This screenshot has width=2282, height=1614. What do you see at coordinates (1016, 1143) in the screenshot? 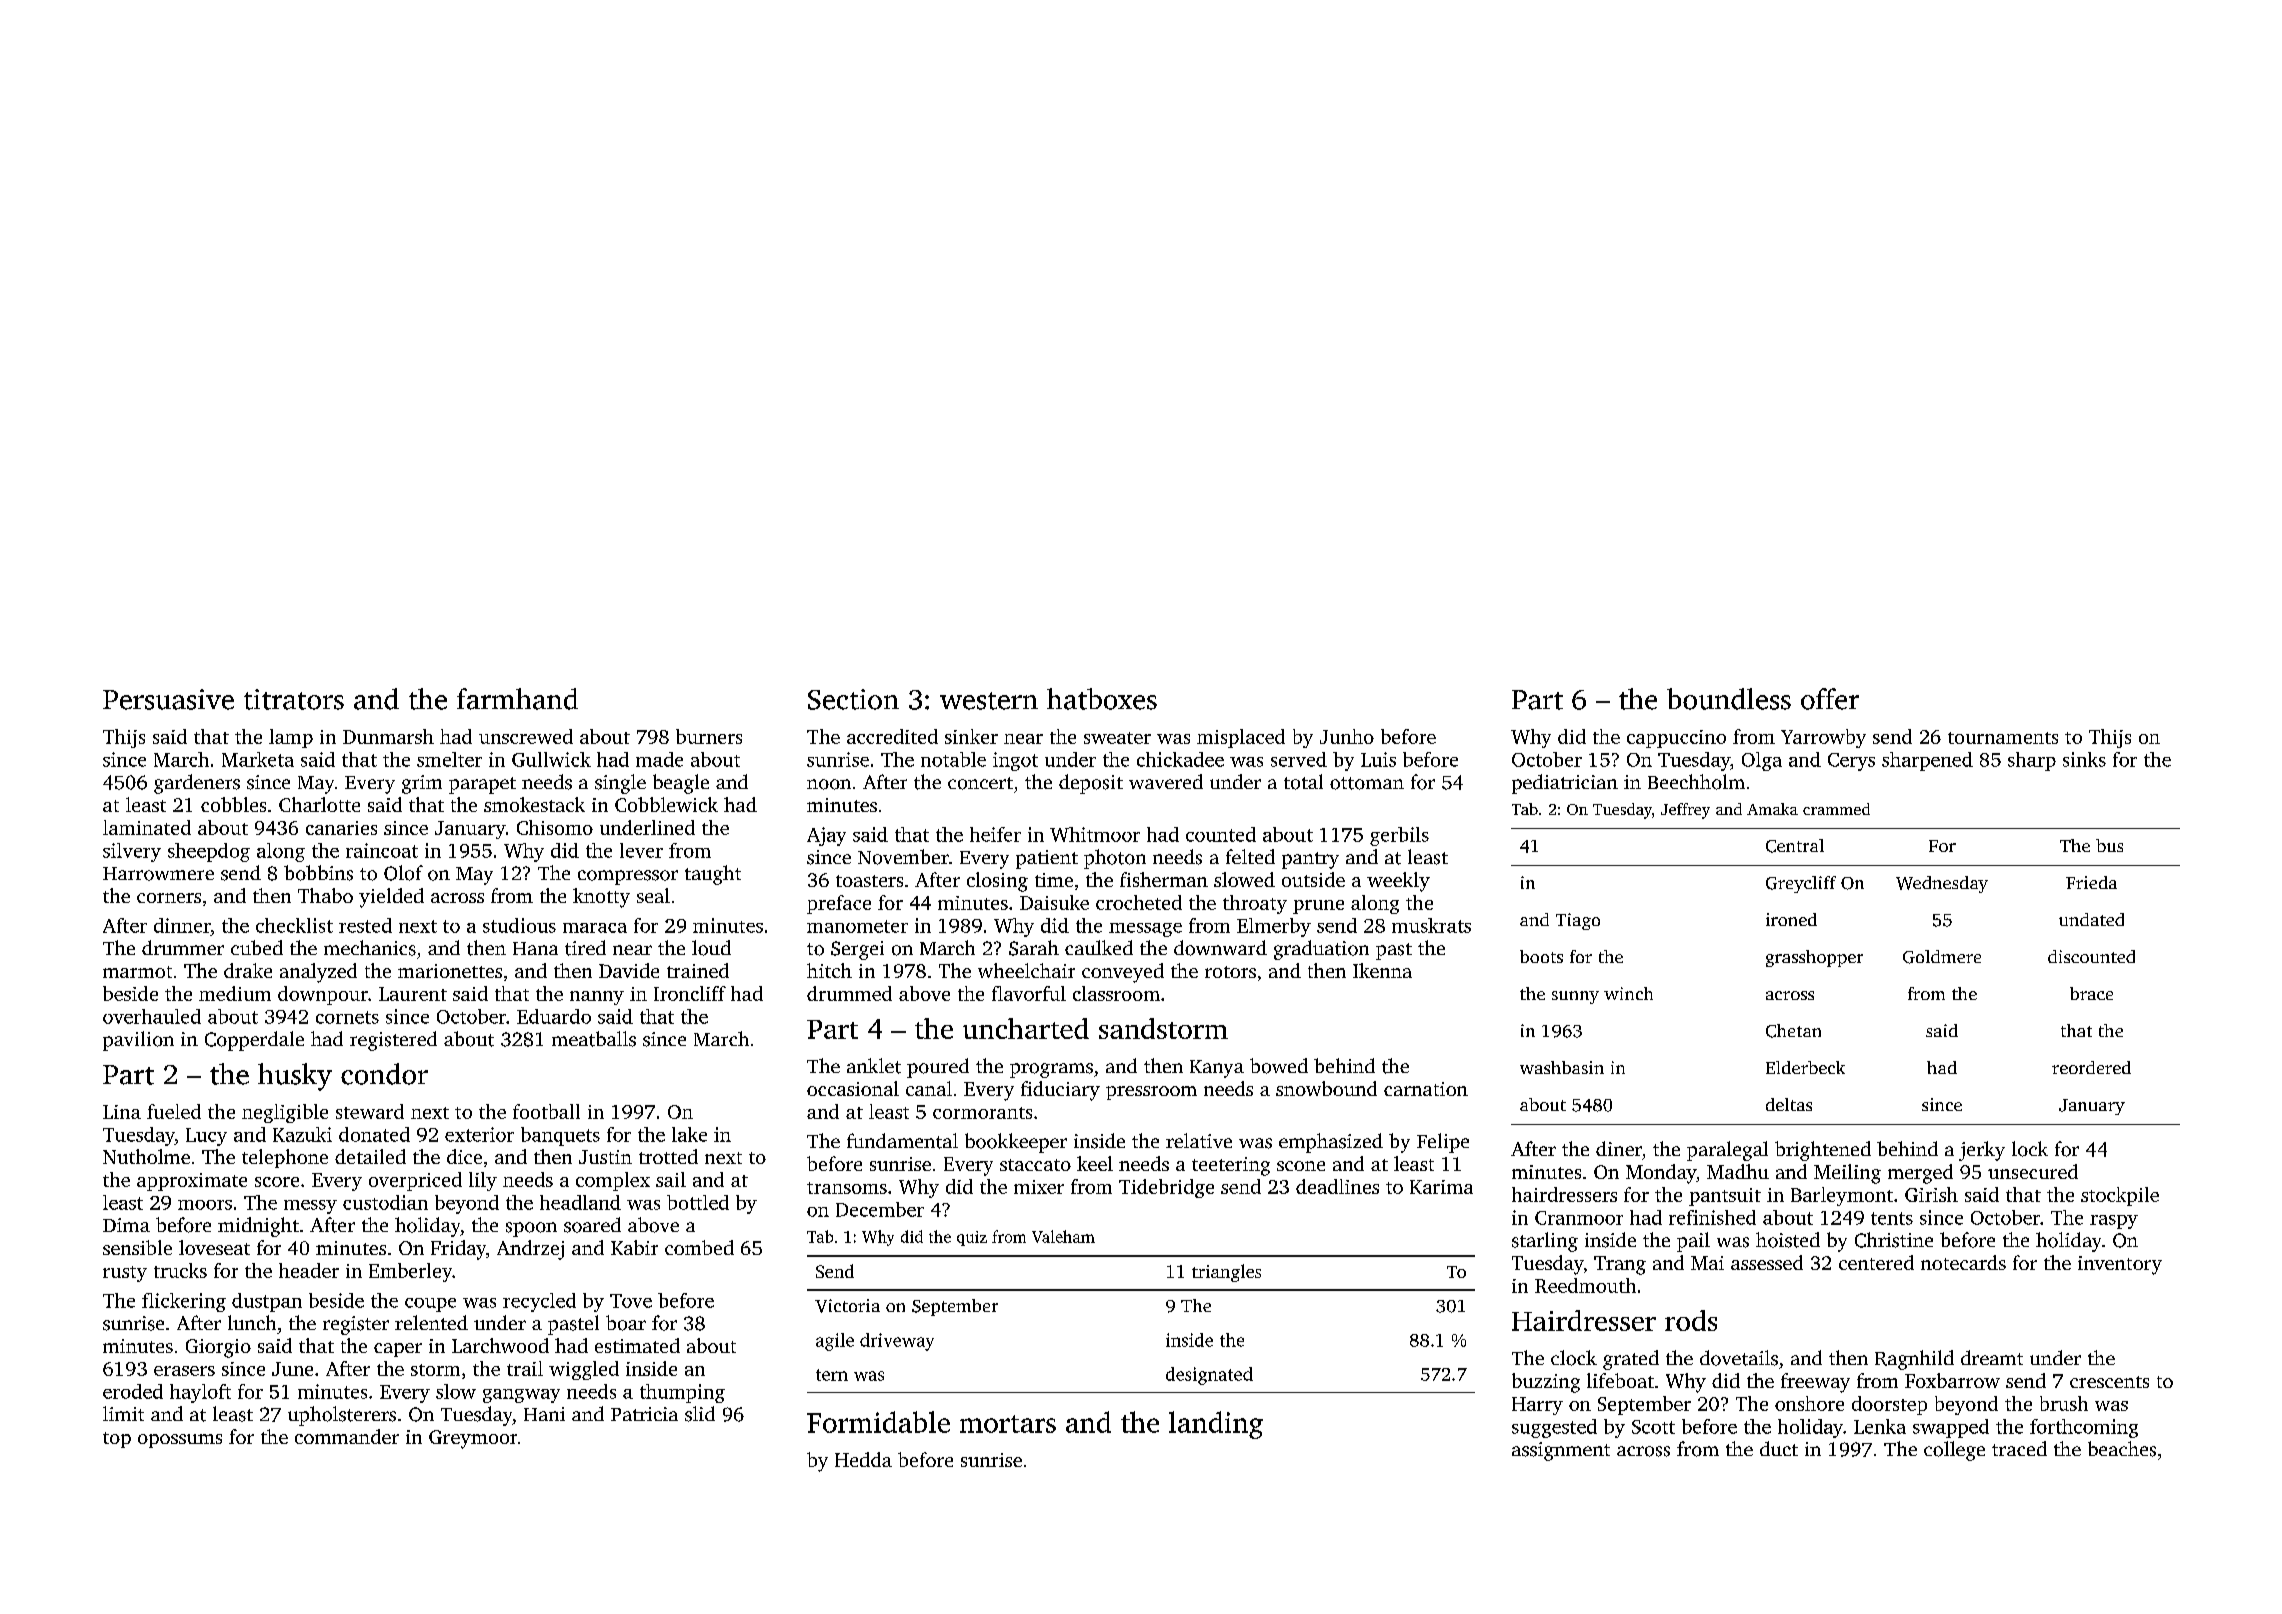
I see `bookkeeper` at bounding box center [1016, 1143].
